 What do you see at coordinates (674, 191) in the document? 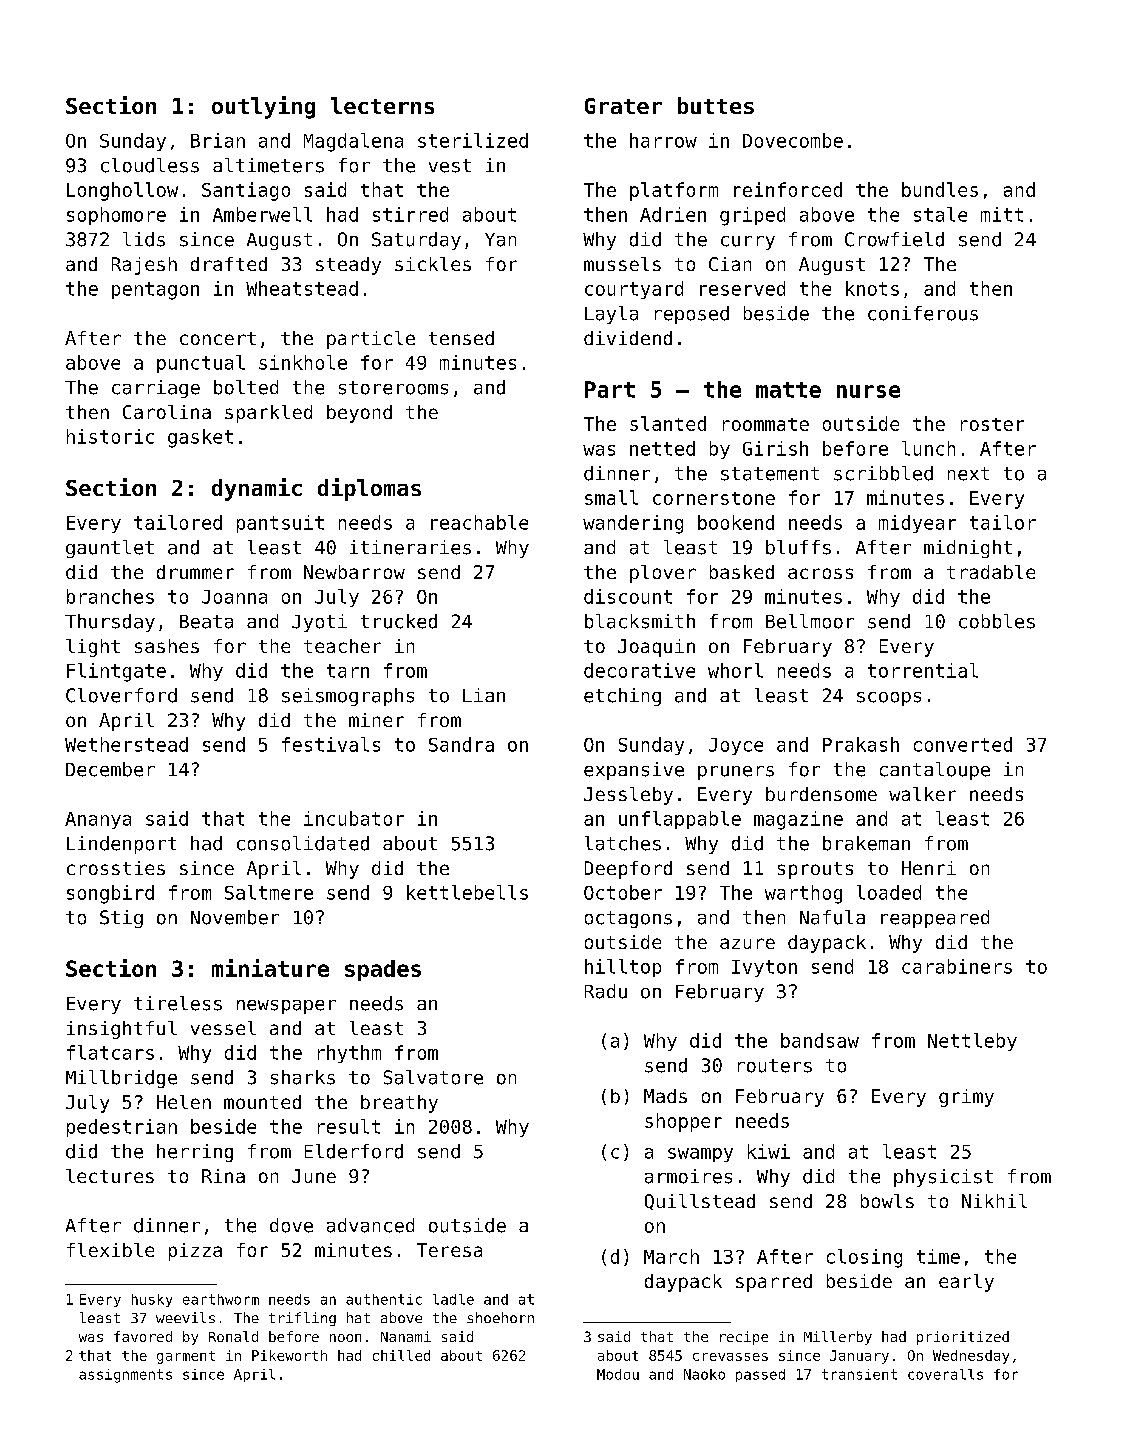
I see `platform` at bounding box center [674, 191].
